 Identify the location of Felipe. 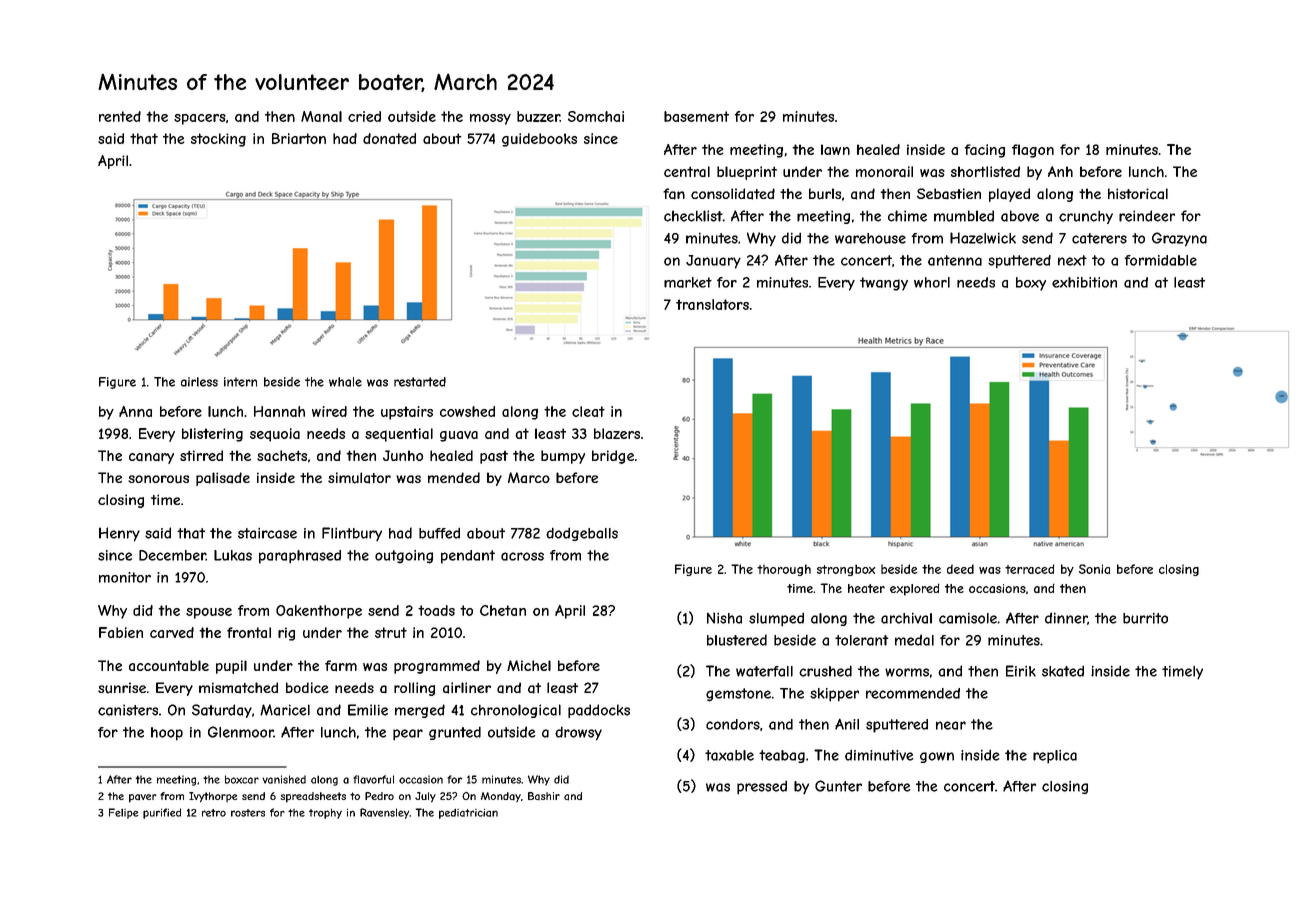
(124, 813).
